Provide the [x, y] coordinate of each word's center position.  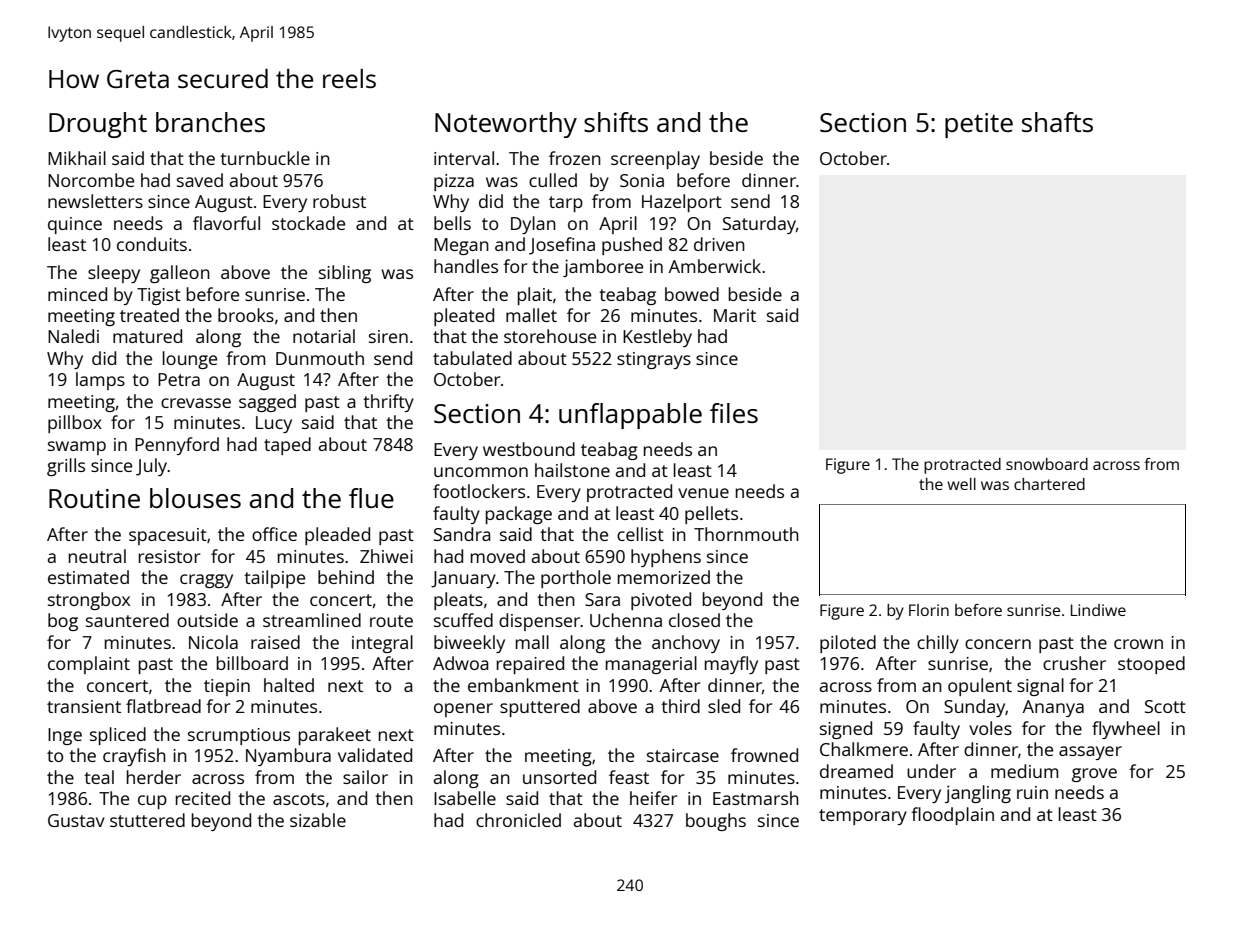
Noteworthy [506, 125]
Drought [98, 125]
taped [287, 446]
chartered [1049, 484]
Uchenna [626, 620]
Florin [929, 610]
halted [289, 685]
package [519, 515]
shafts [1057, 122]
